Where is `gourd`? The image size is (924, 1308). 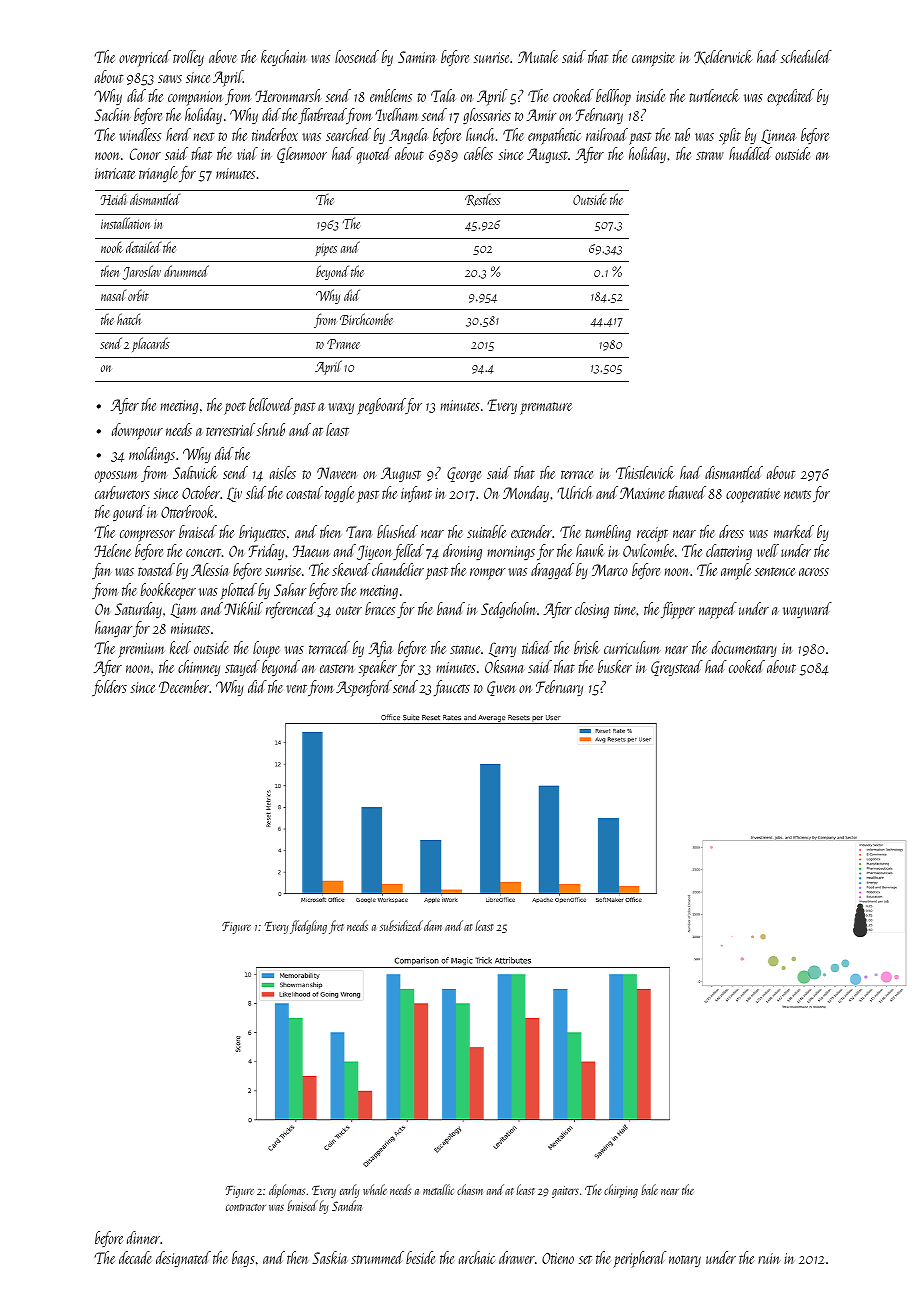 gourd is located at coordinates (129, 513).
